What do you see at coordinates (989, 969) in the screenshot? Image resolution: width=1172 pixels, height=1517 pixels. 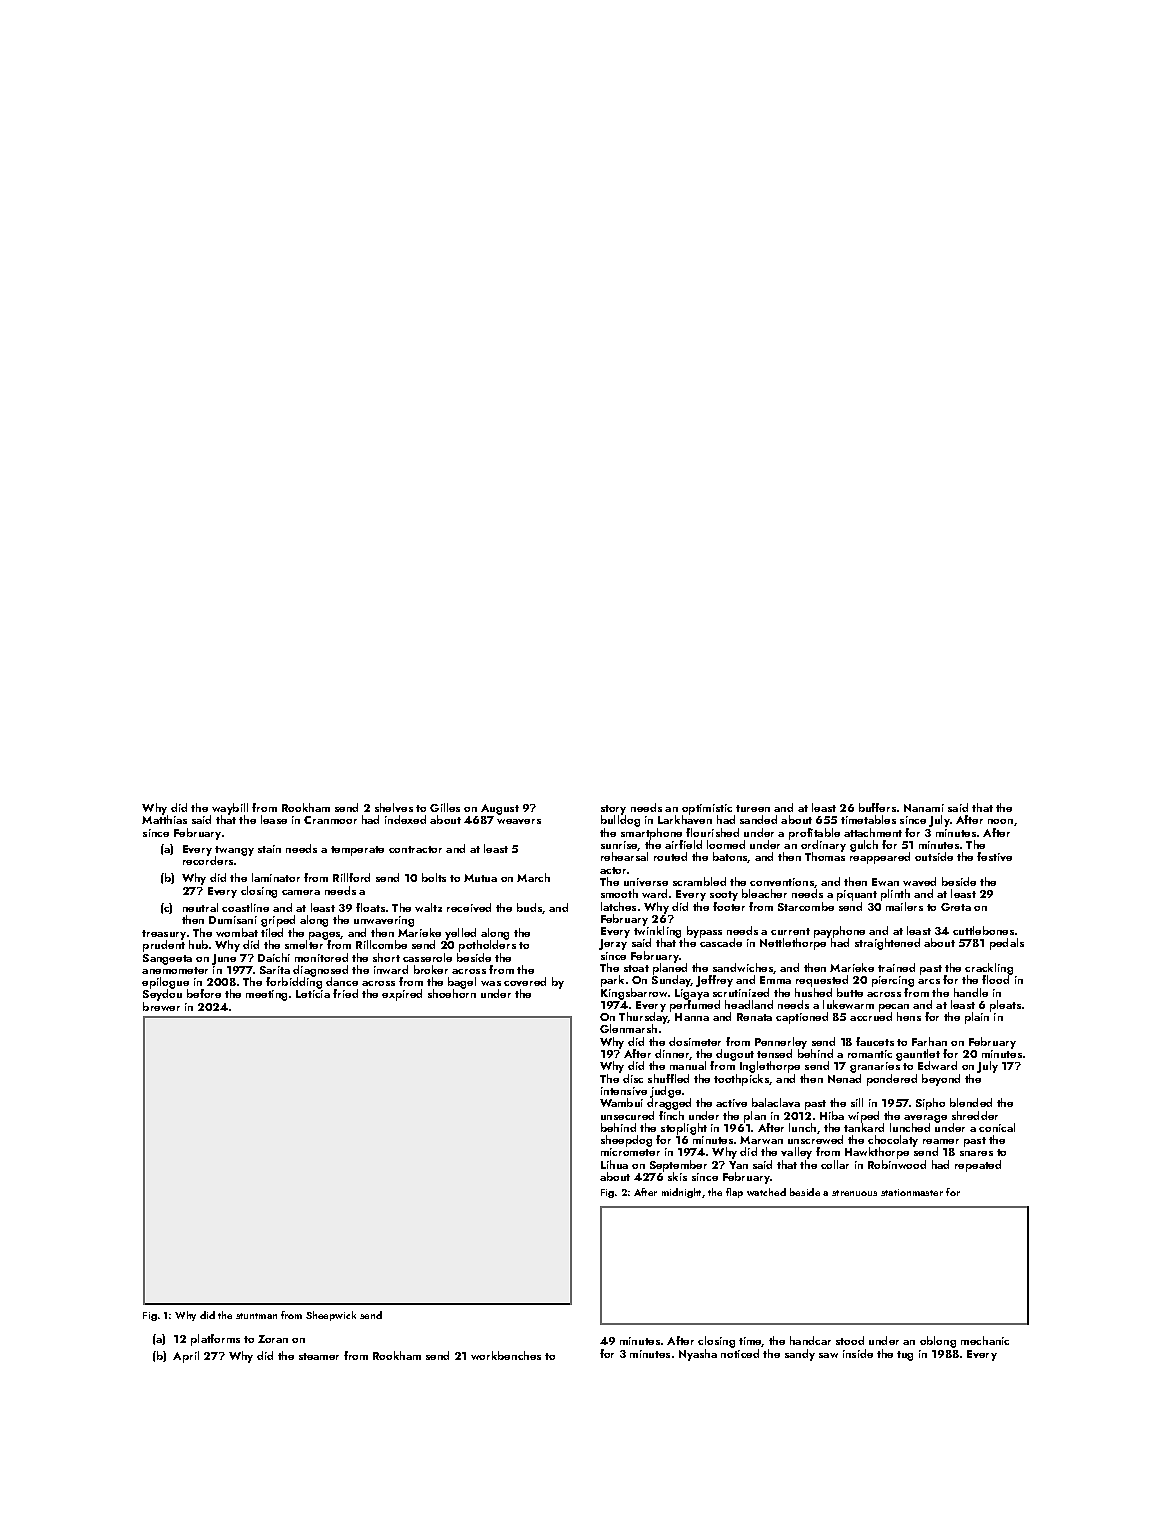 I see `crackling` at bounding box center [989, 969].
